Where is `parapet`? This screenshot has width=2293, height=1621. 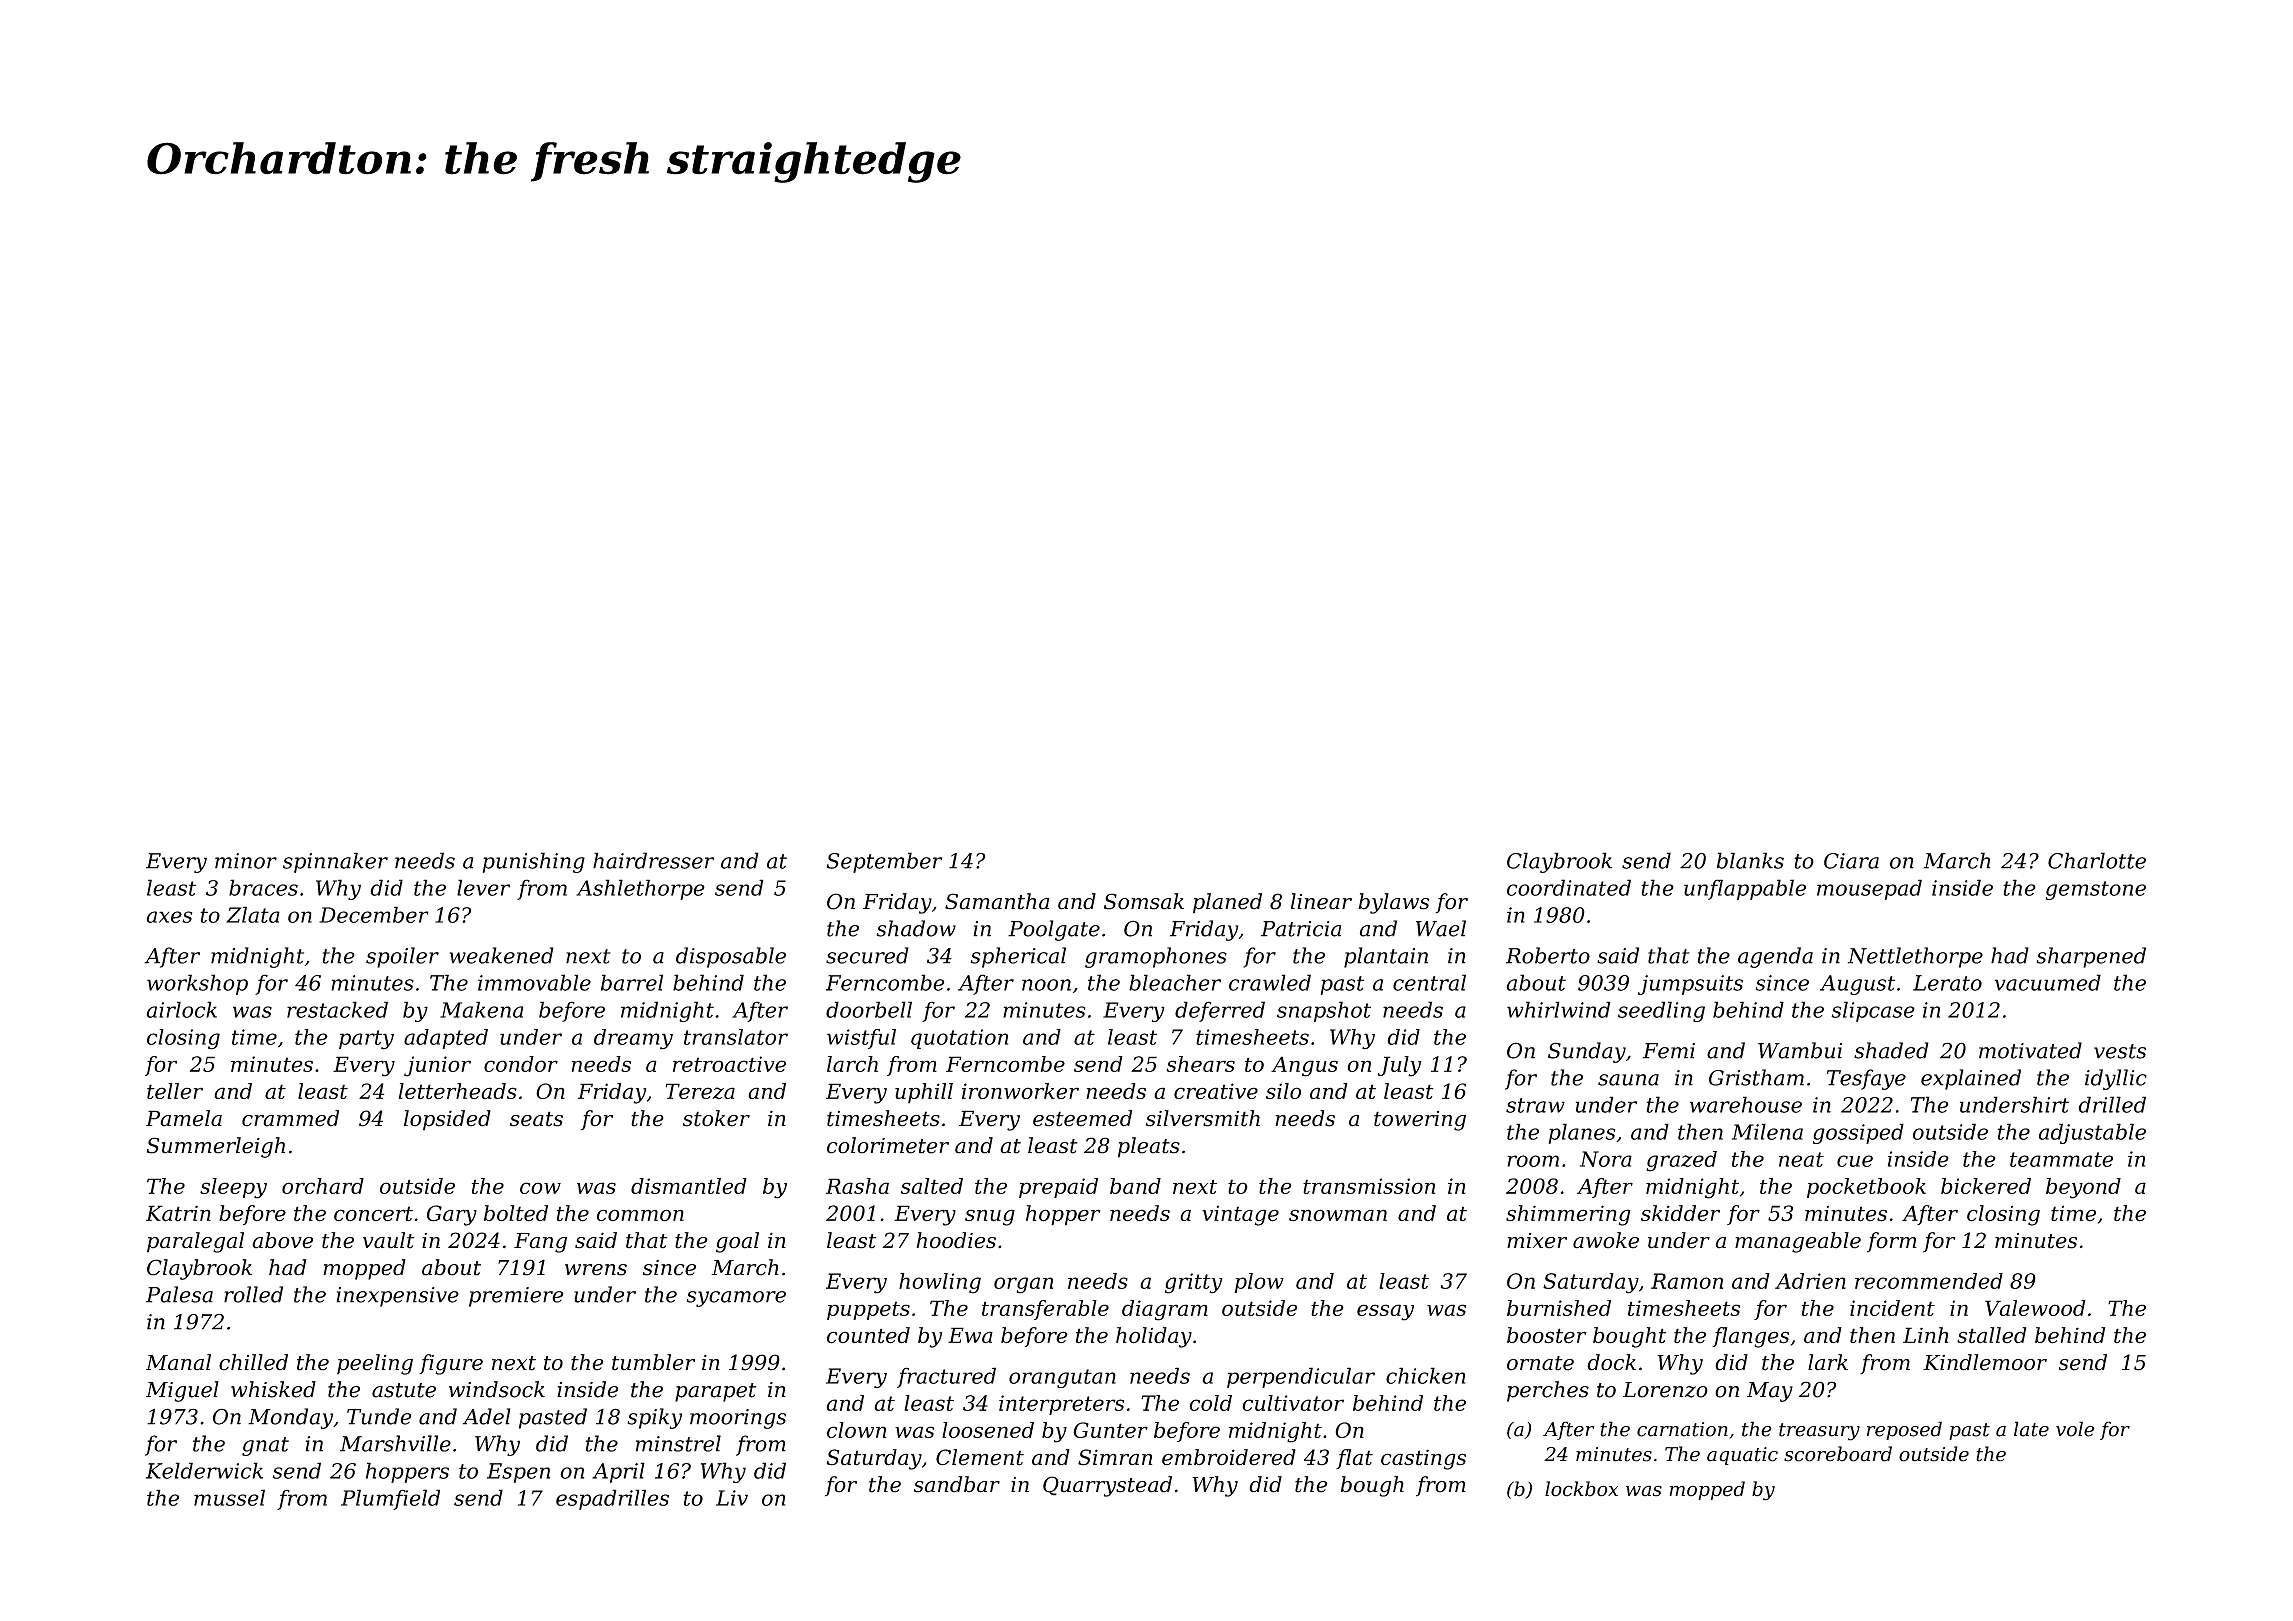
parapet is located at coordinates (715, 1392).
